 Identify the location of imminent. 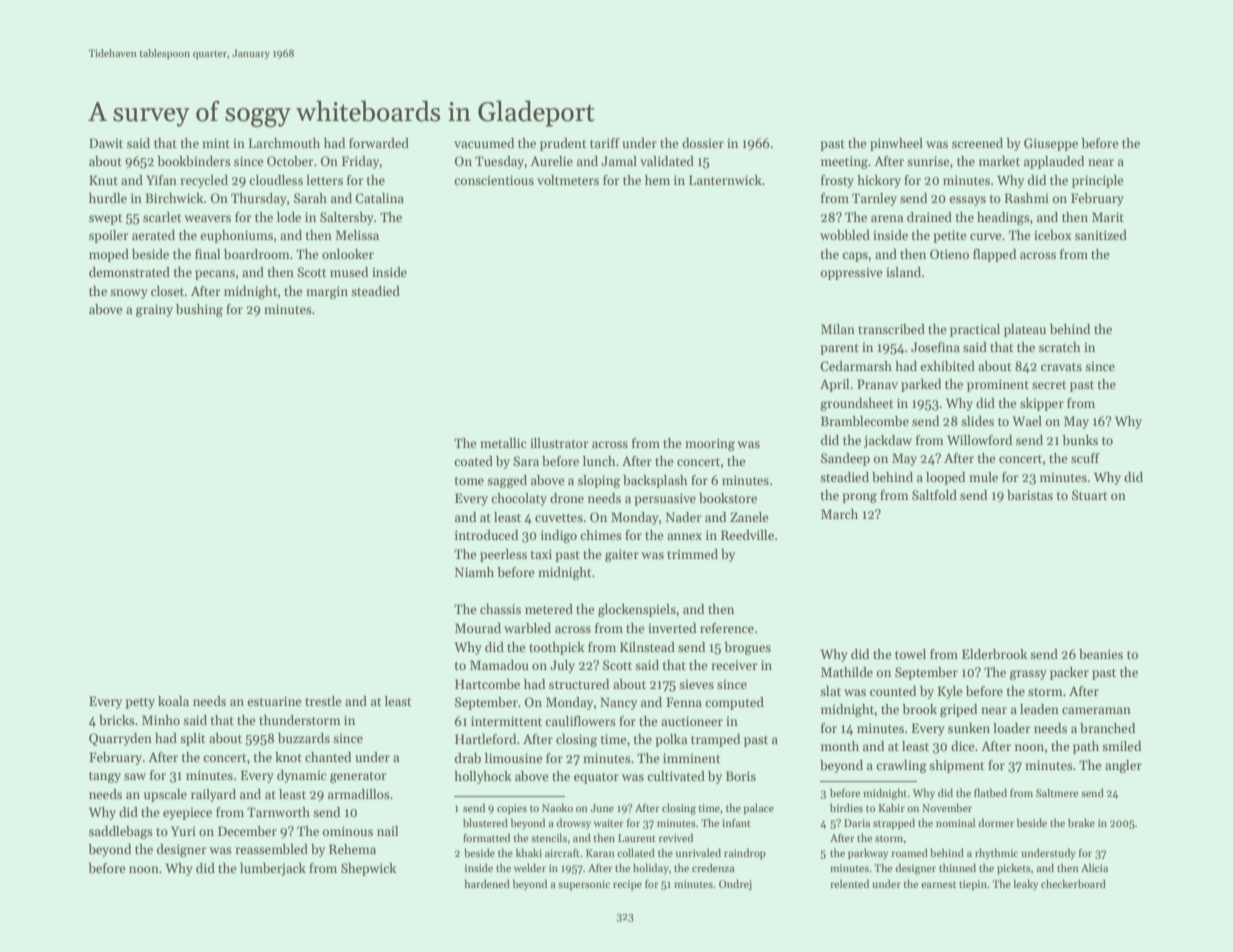
(692, 758).
